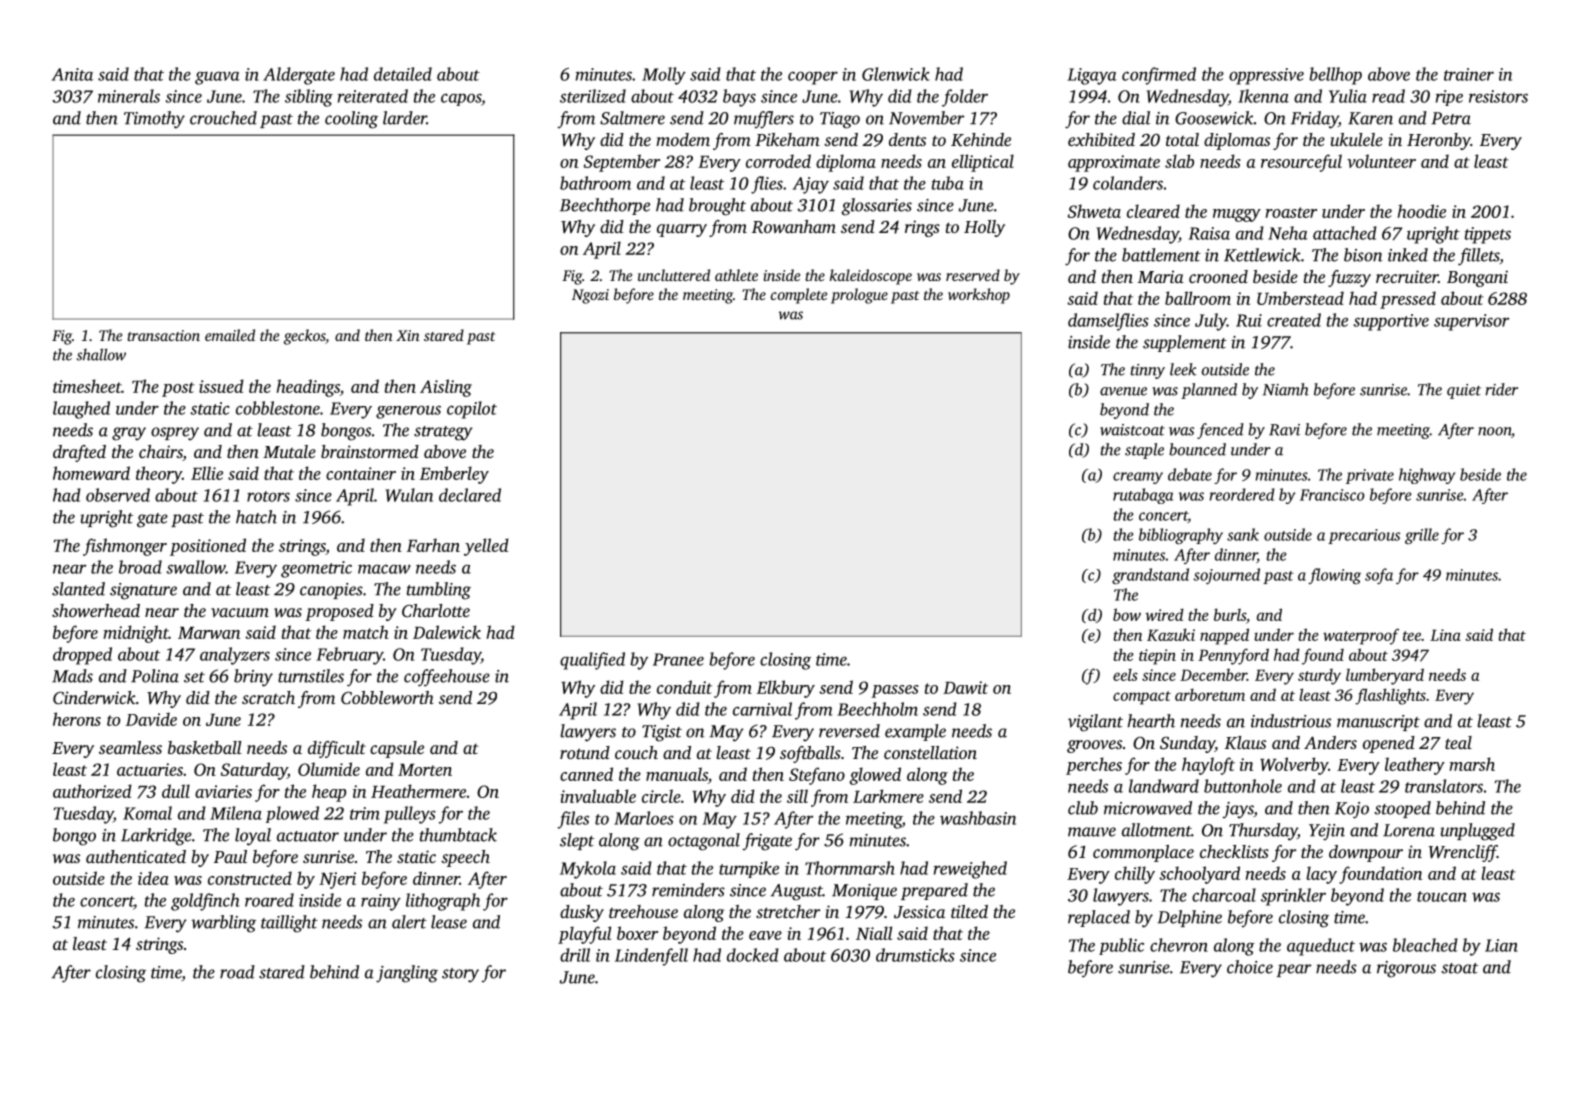 Image resolution: width=1582 pixels, height=1118 pixels. I want to click on Pranee, so click(678, 659).
